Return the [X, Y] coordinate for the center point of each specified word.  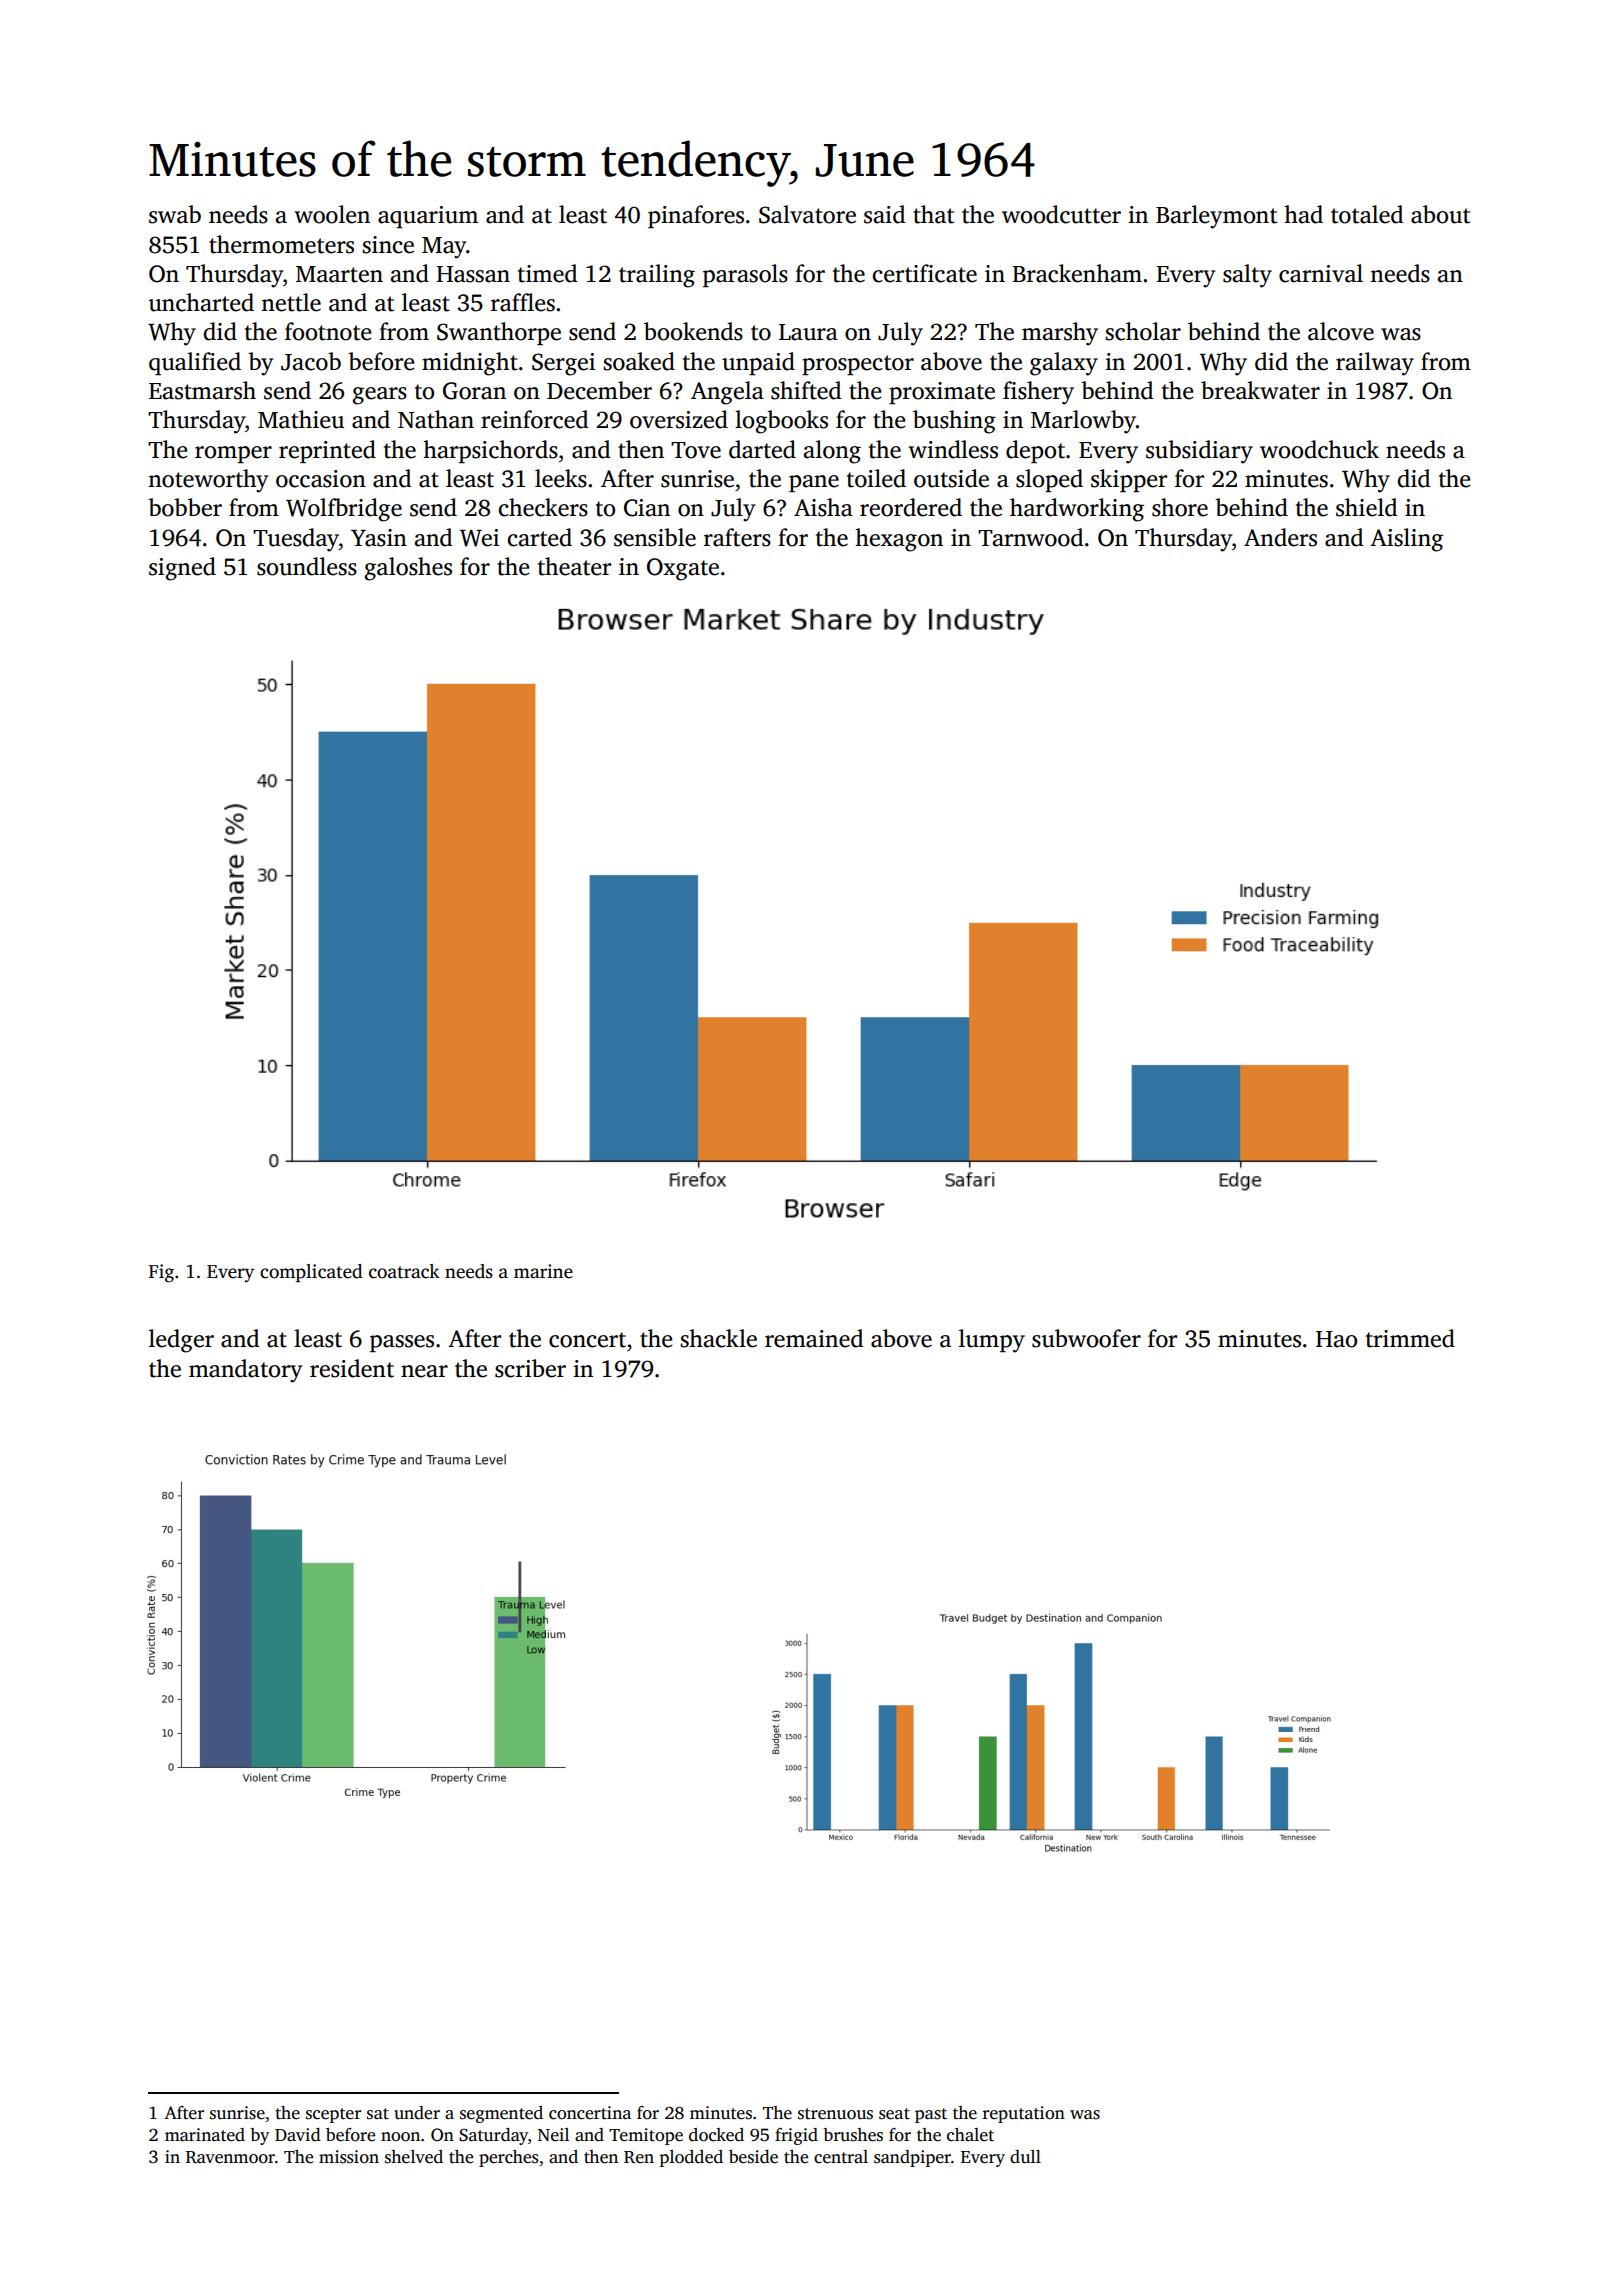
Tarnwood [1030, 537]
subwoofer [1086, 1338]
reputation [1024, 2114]
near [424, 1371]
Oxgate [683, 569]
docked [716, 2135]
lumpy [992, 1341]
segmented [501, 2114]
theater [574, 566]
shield [1366, 507]
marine [543, 1271]
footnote [328, 331]
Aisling [1406, 540]
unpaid [758, 363]
